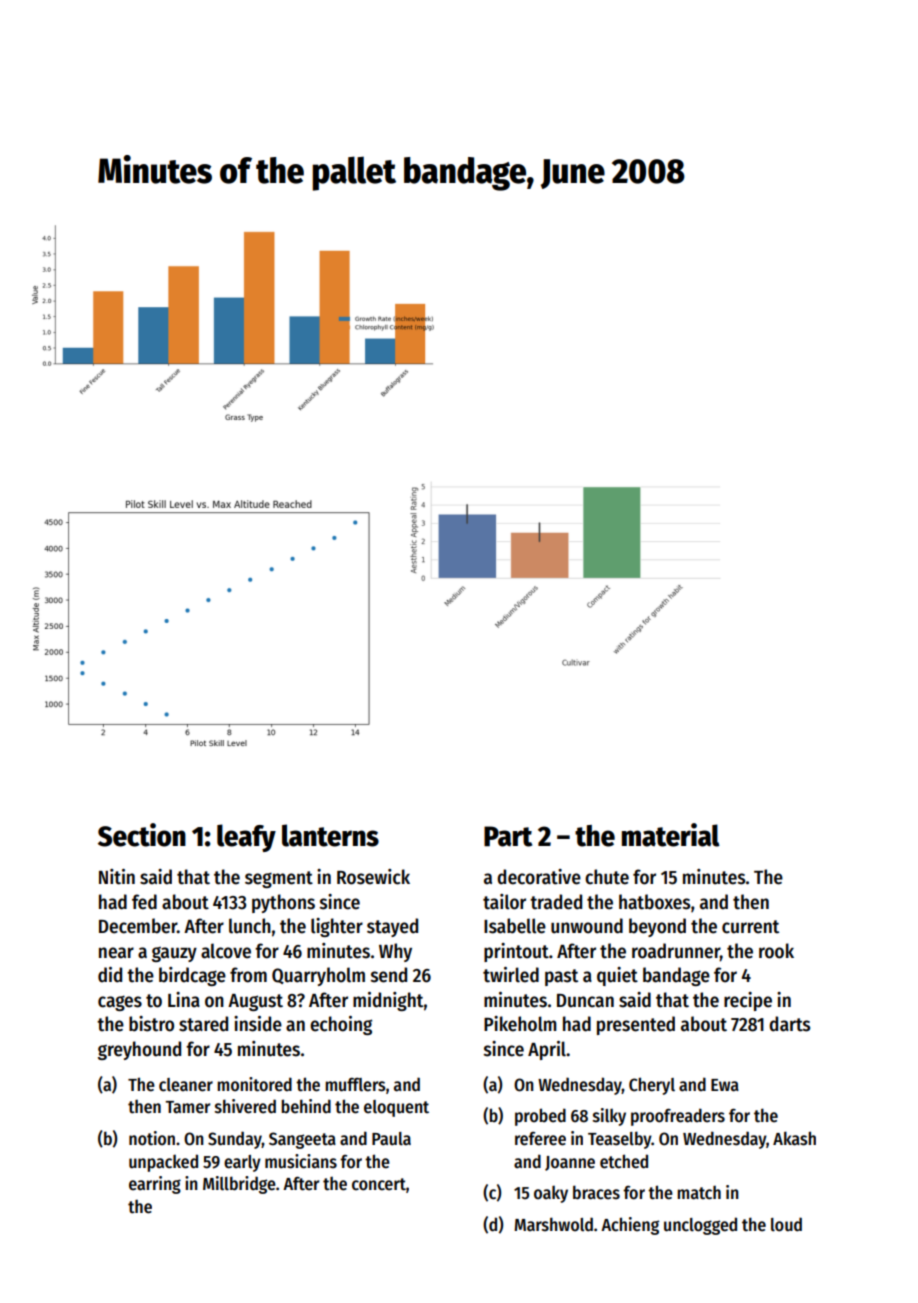 The image size is (918, 1303). What do you see at coordinates (676, 951) in the screenshot?
I see `roadrunner` at bounding box center [676, 951].
